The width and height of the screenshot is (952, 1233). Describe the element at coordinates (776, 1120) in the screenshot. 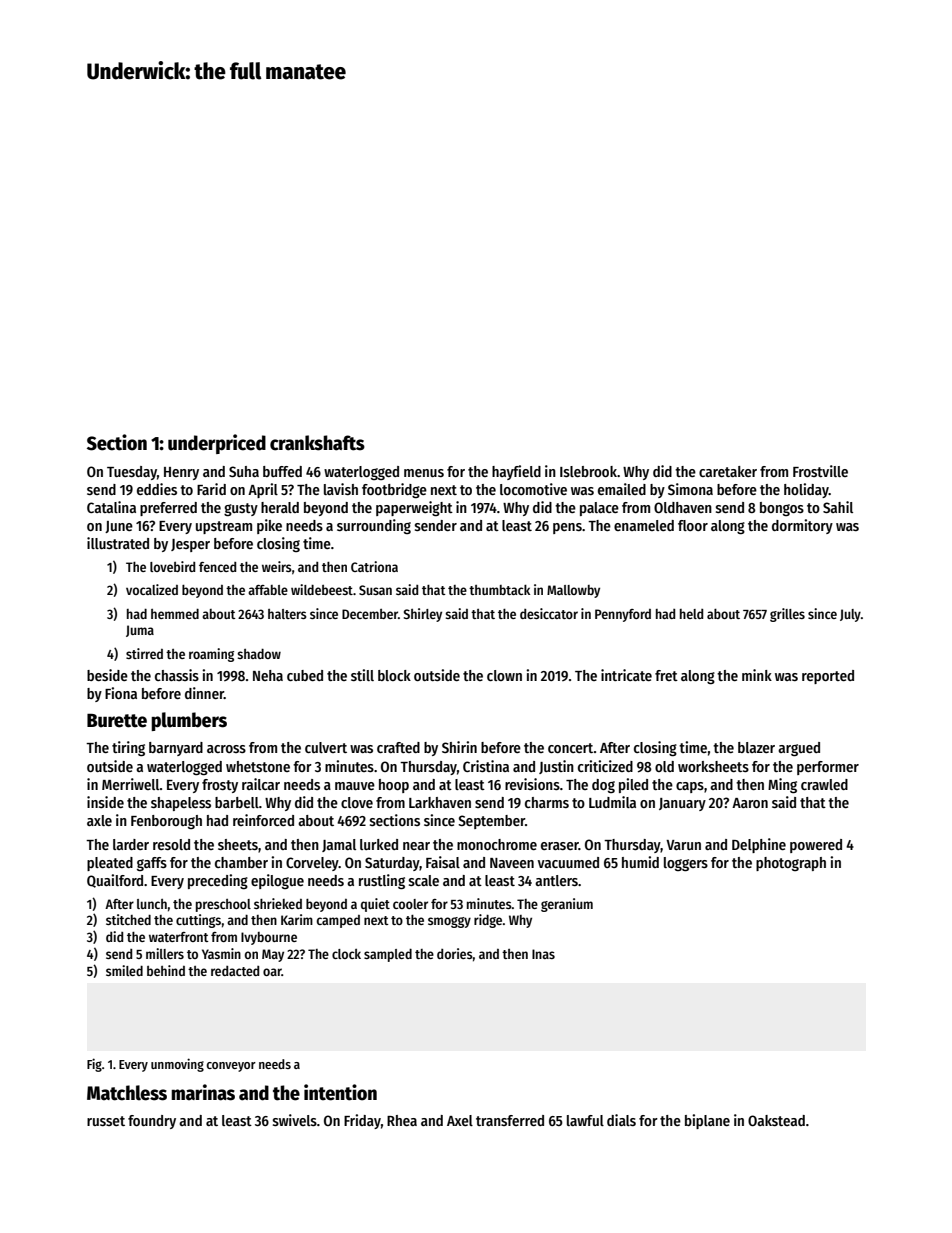

I see `Oakstead` at that location.
